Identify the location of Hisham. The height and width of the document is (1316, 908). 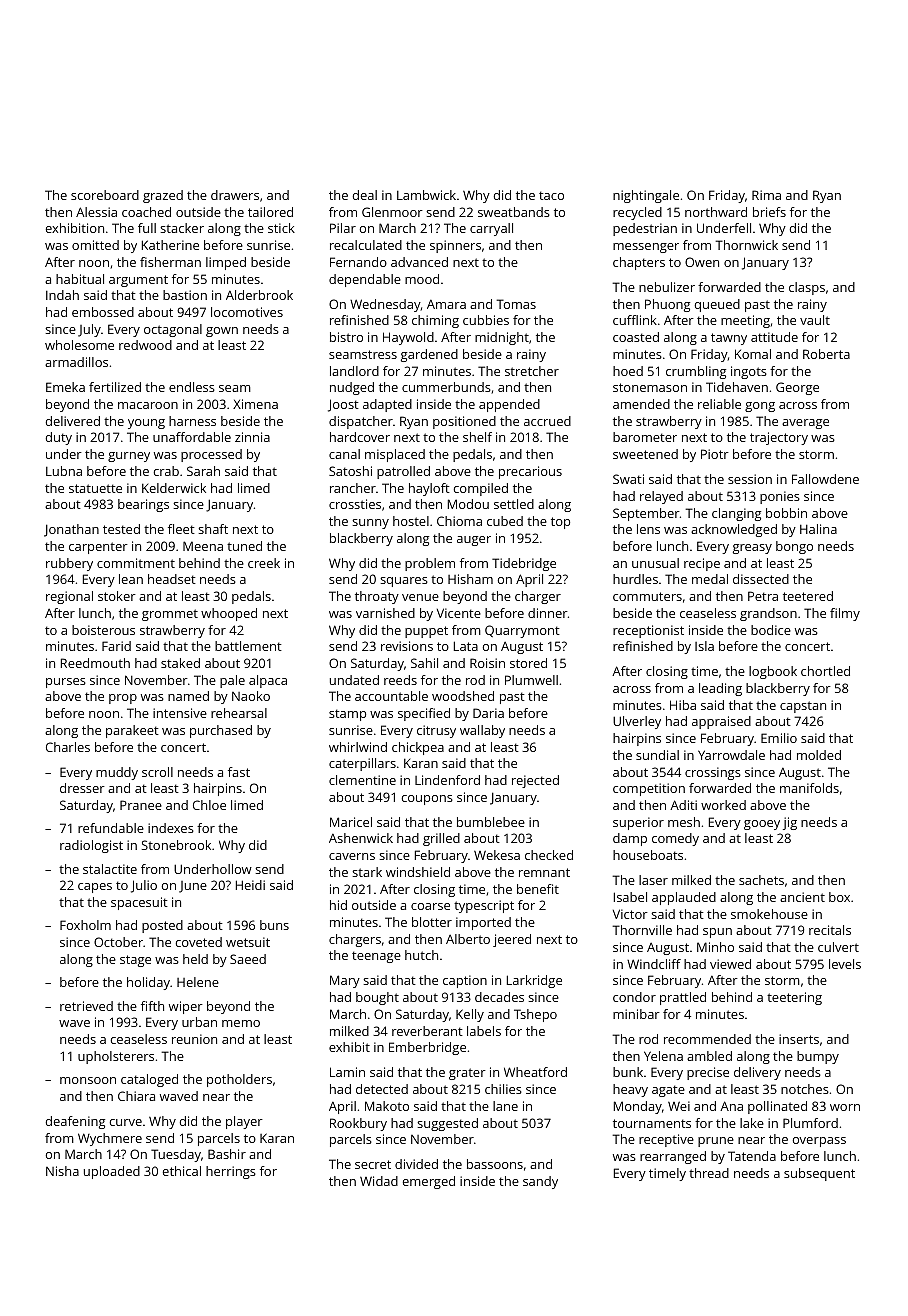
(470, 579).
